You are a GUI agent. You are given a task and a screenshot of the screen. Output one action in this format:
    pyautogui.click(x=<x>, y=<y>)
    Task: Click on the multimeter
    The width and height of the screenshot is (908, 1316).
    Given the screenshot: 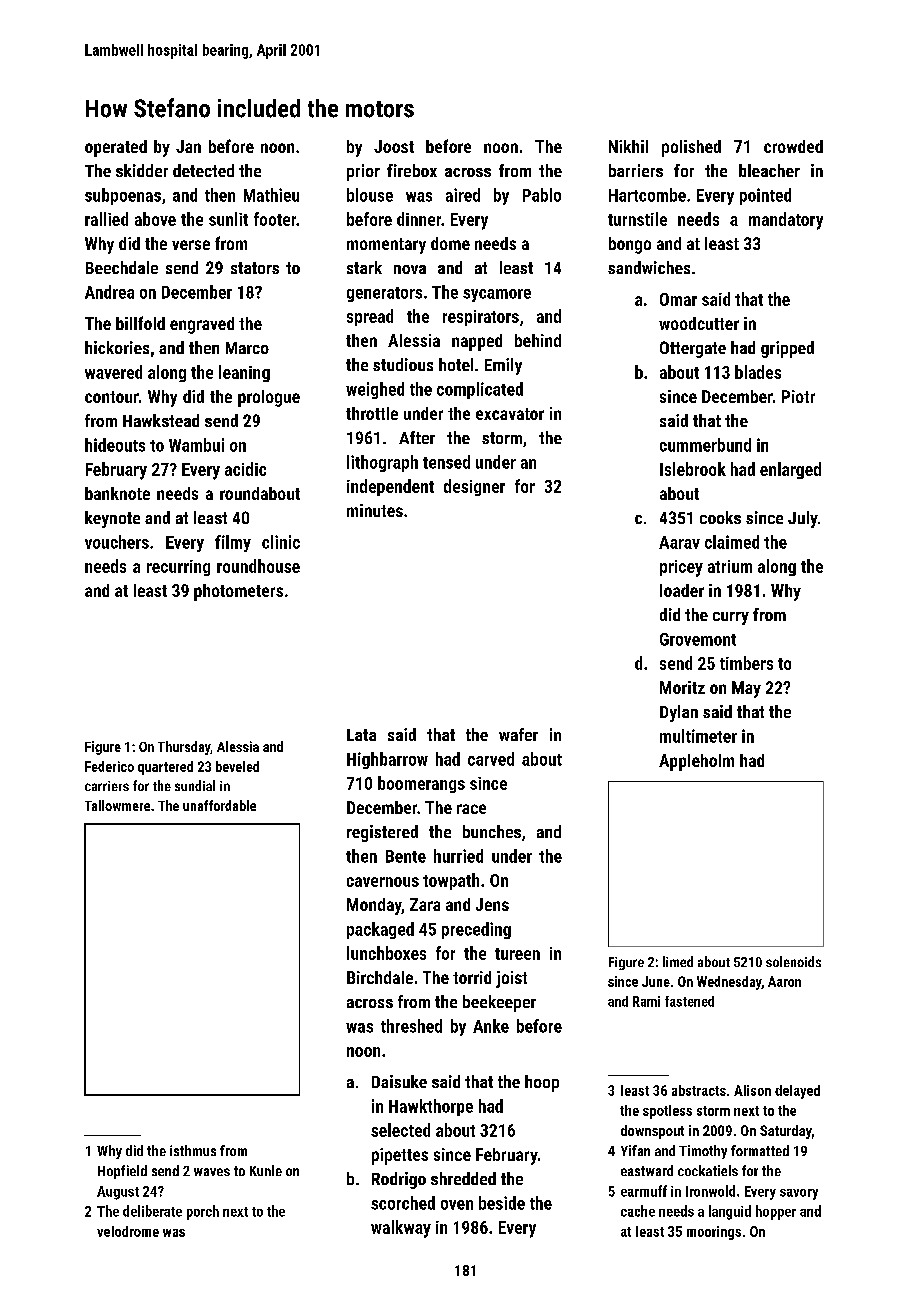 What is the action you would take?
    pyautogui.click(x=698, y=736)
